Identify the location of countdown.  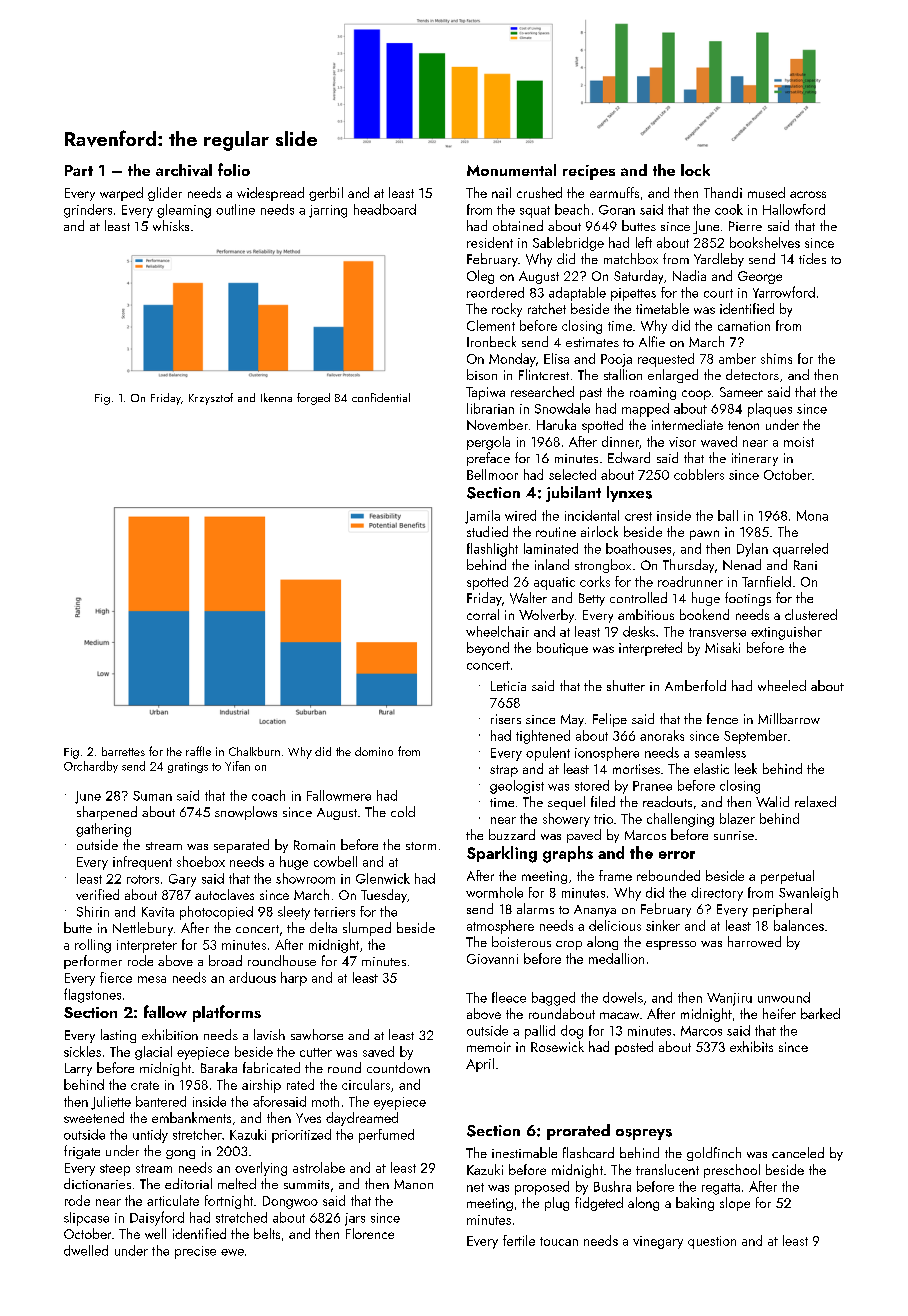
(398, 1067).
